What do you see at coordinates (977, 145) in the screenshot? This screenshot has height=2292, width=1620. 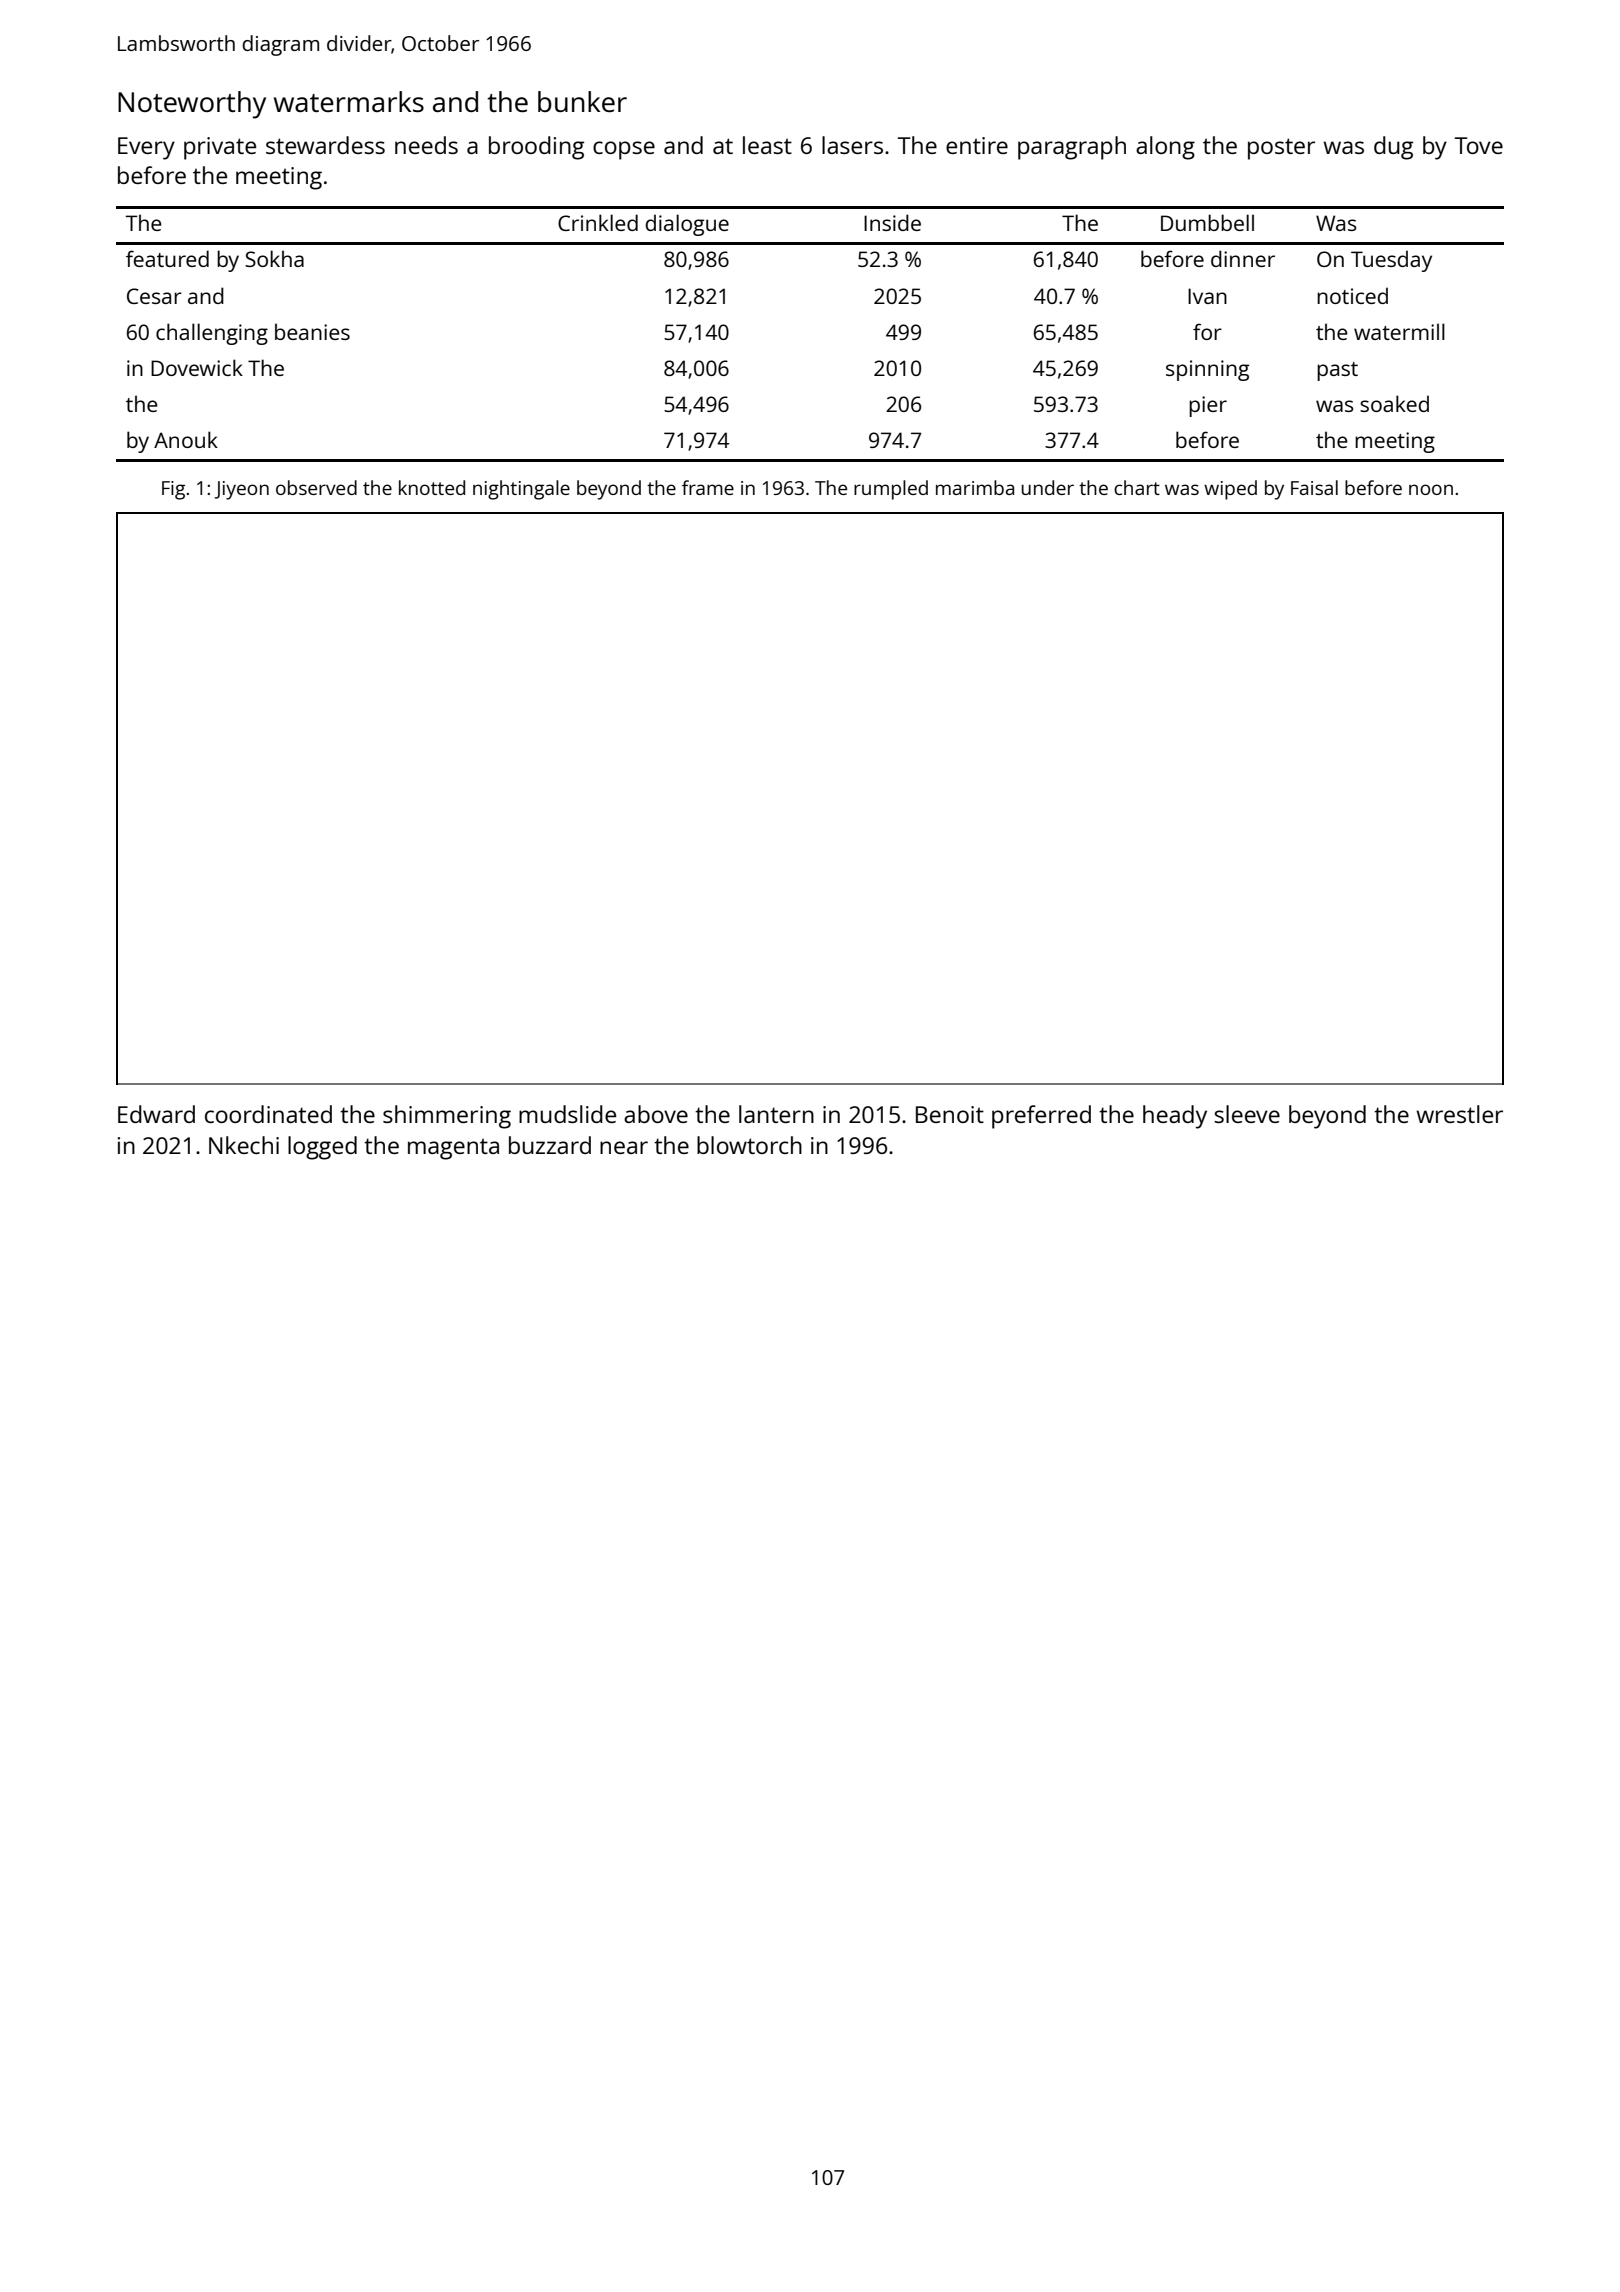 I see `entire` at bounding box center [977, 145].
